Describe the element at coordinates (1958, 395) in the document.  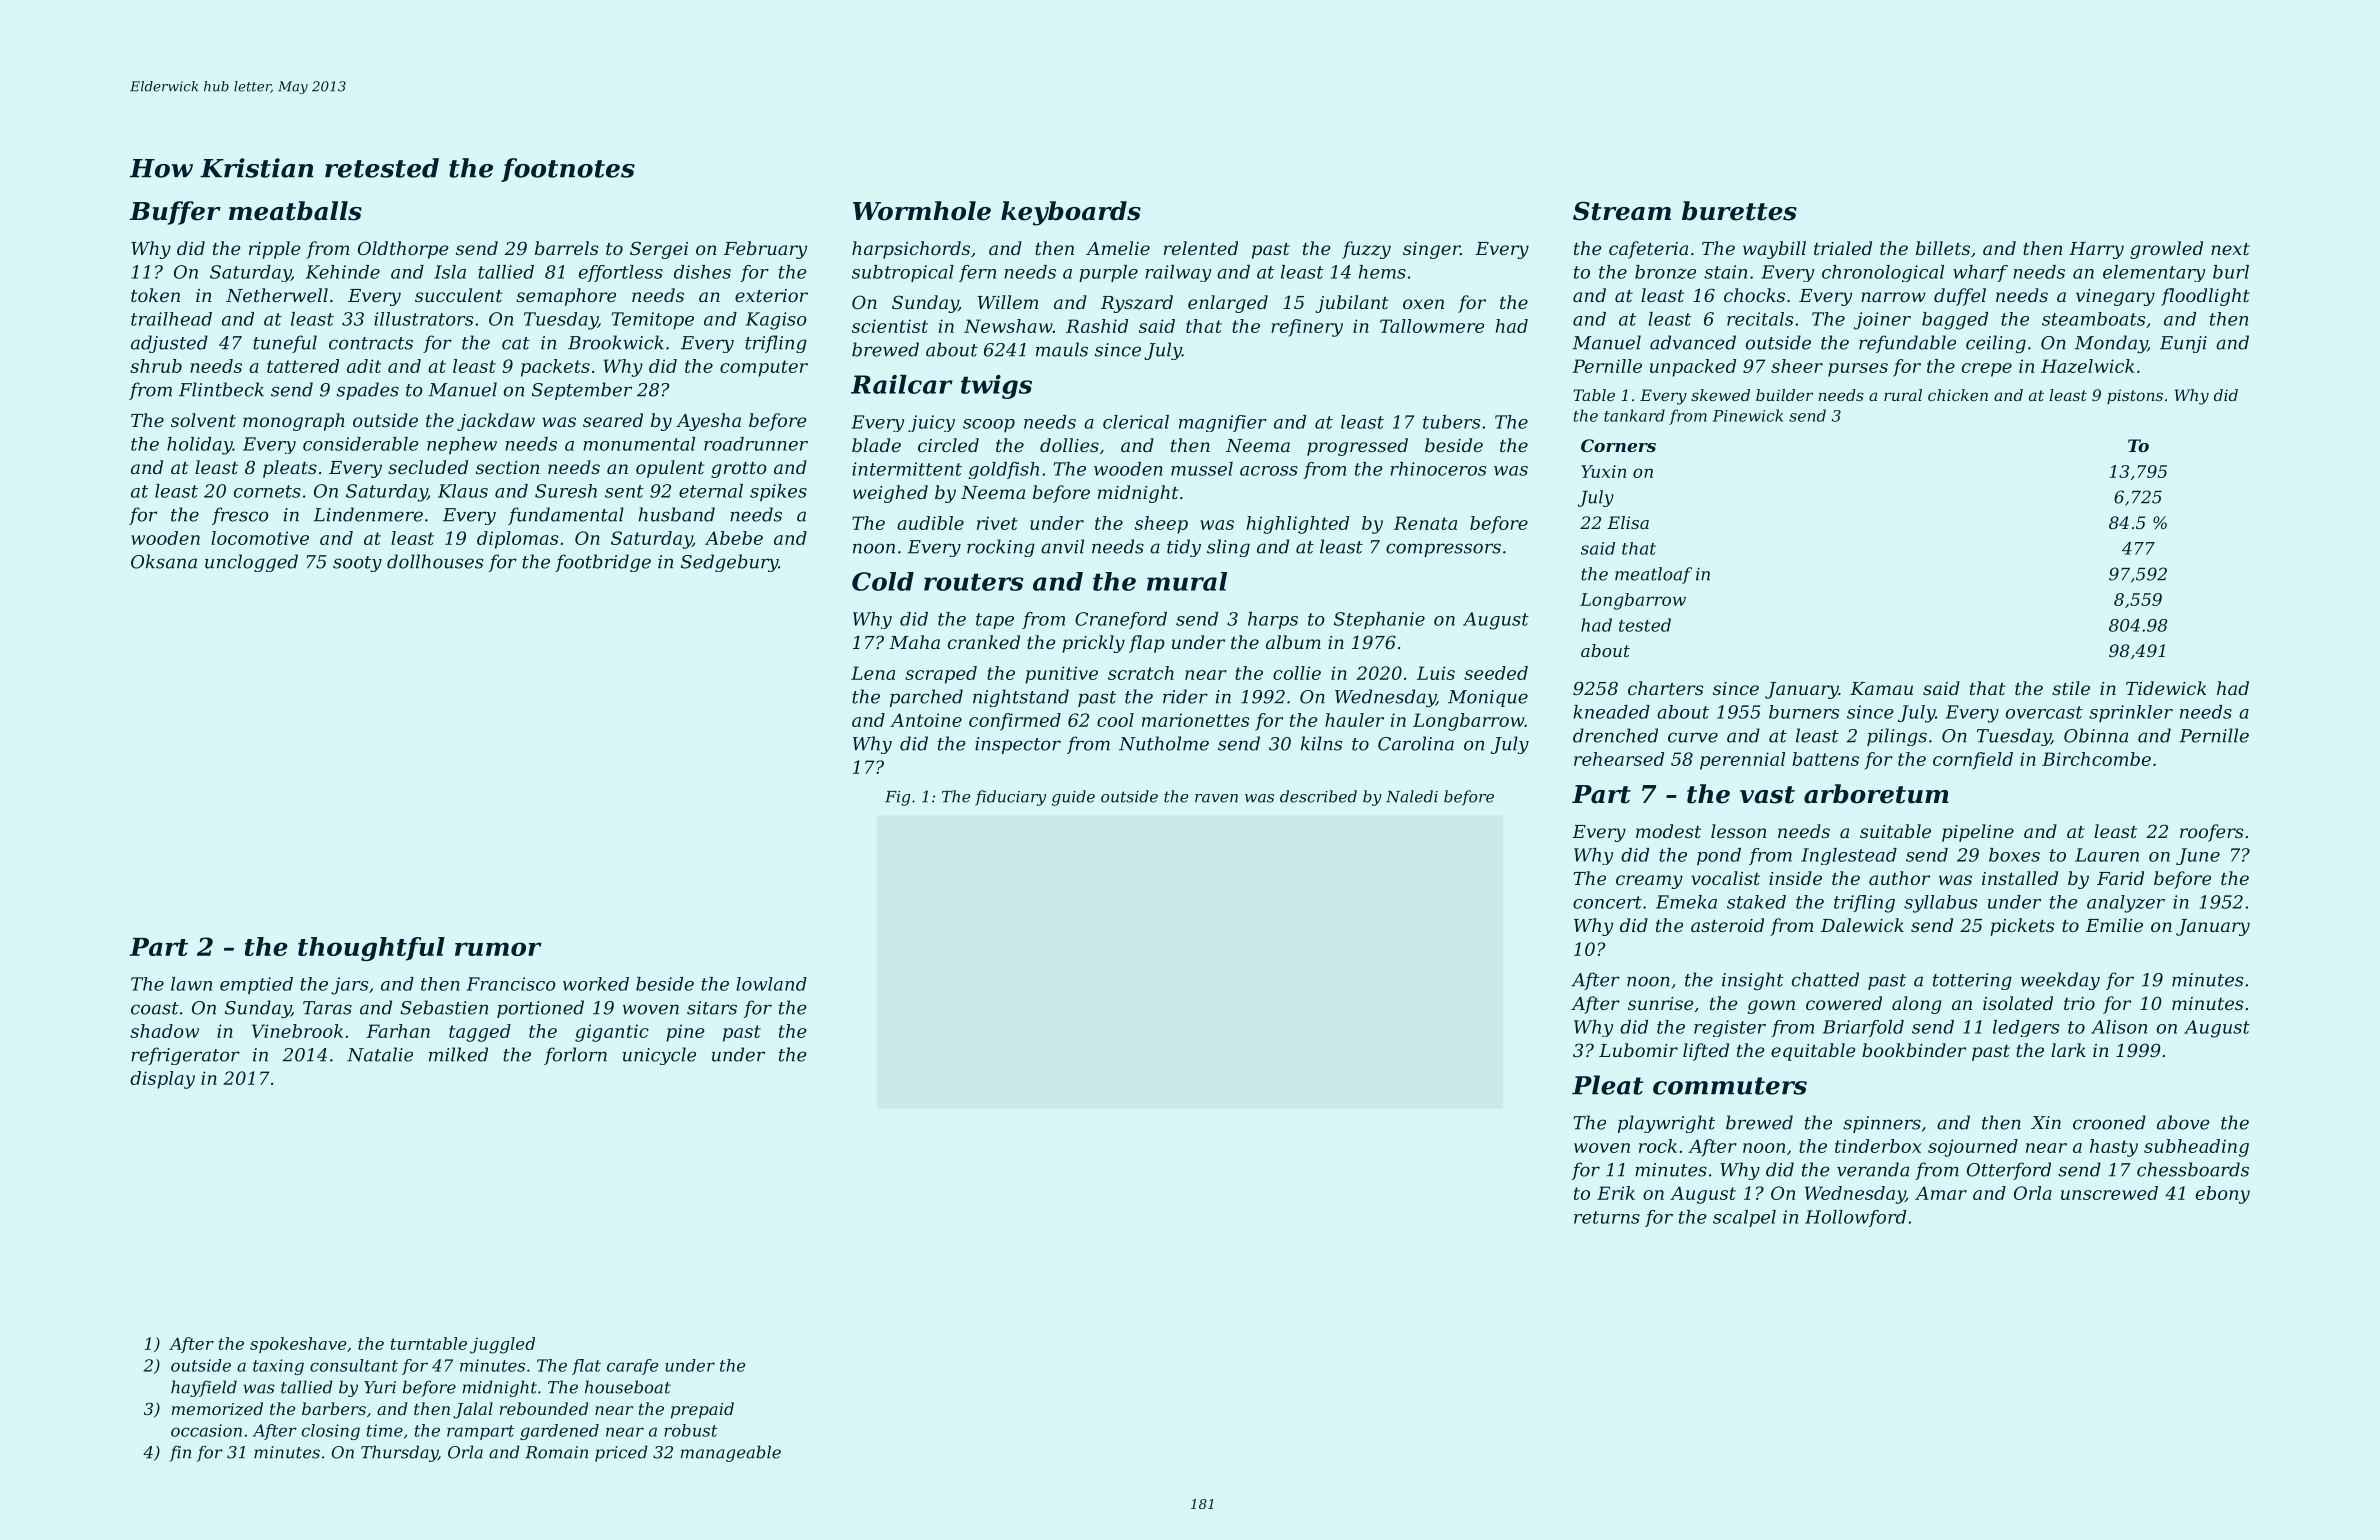
I see `chicken` at that location.
